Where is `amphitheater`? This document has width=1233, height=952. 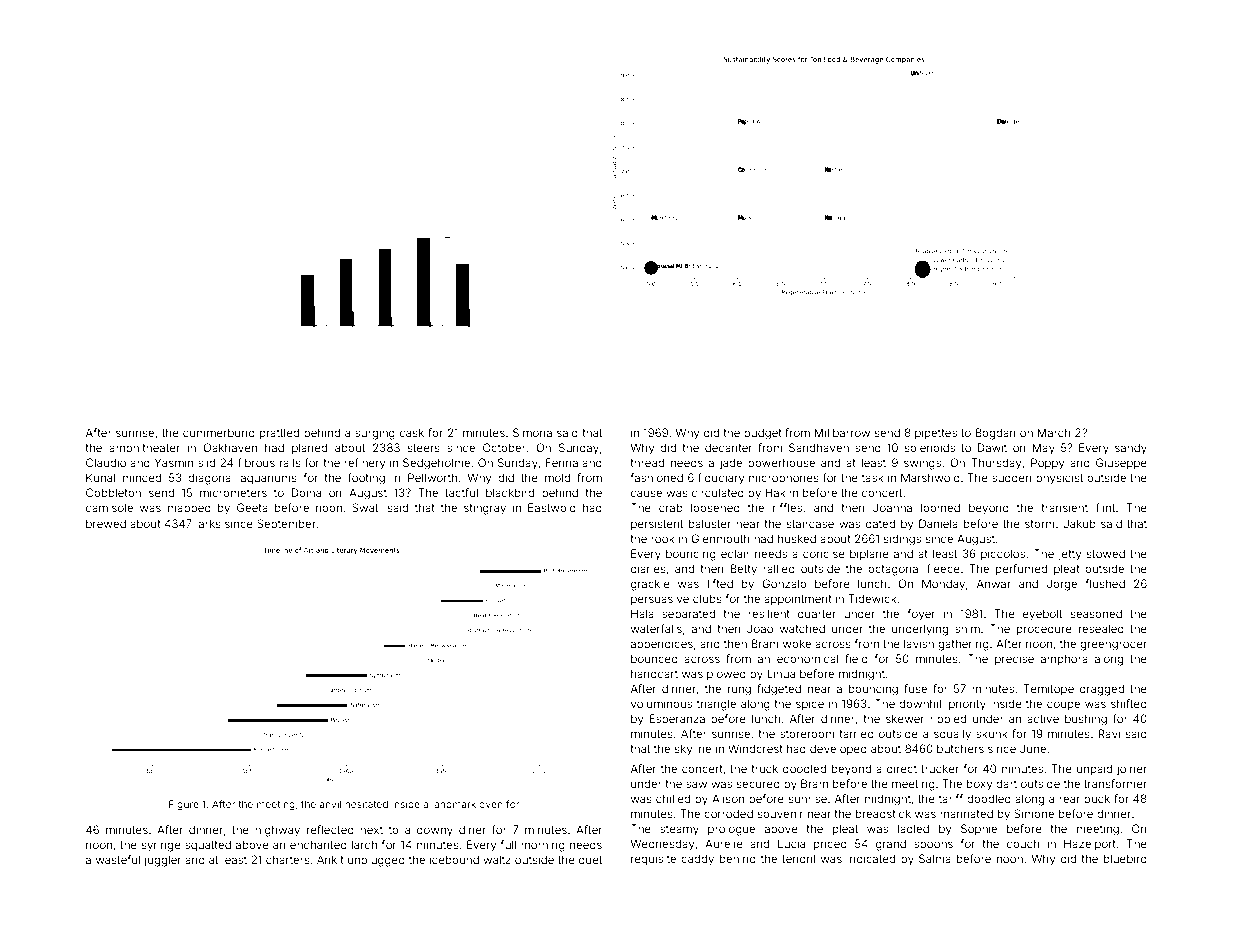
amphitheater is located at coordinates (144, 448).
